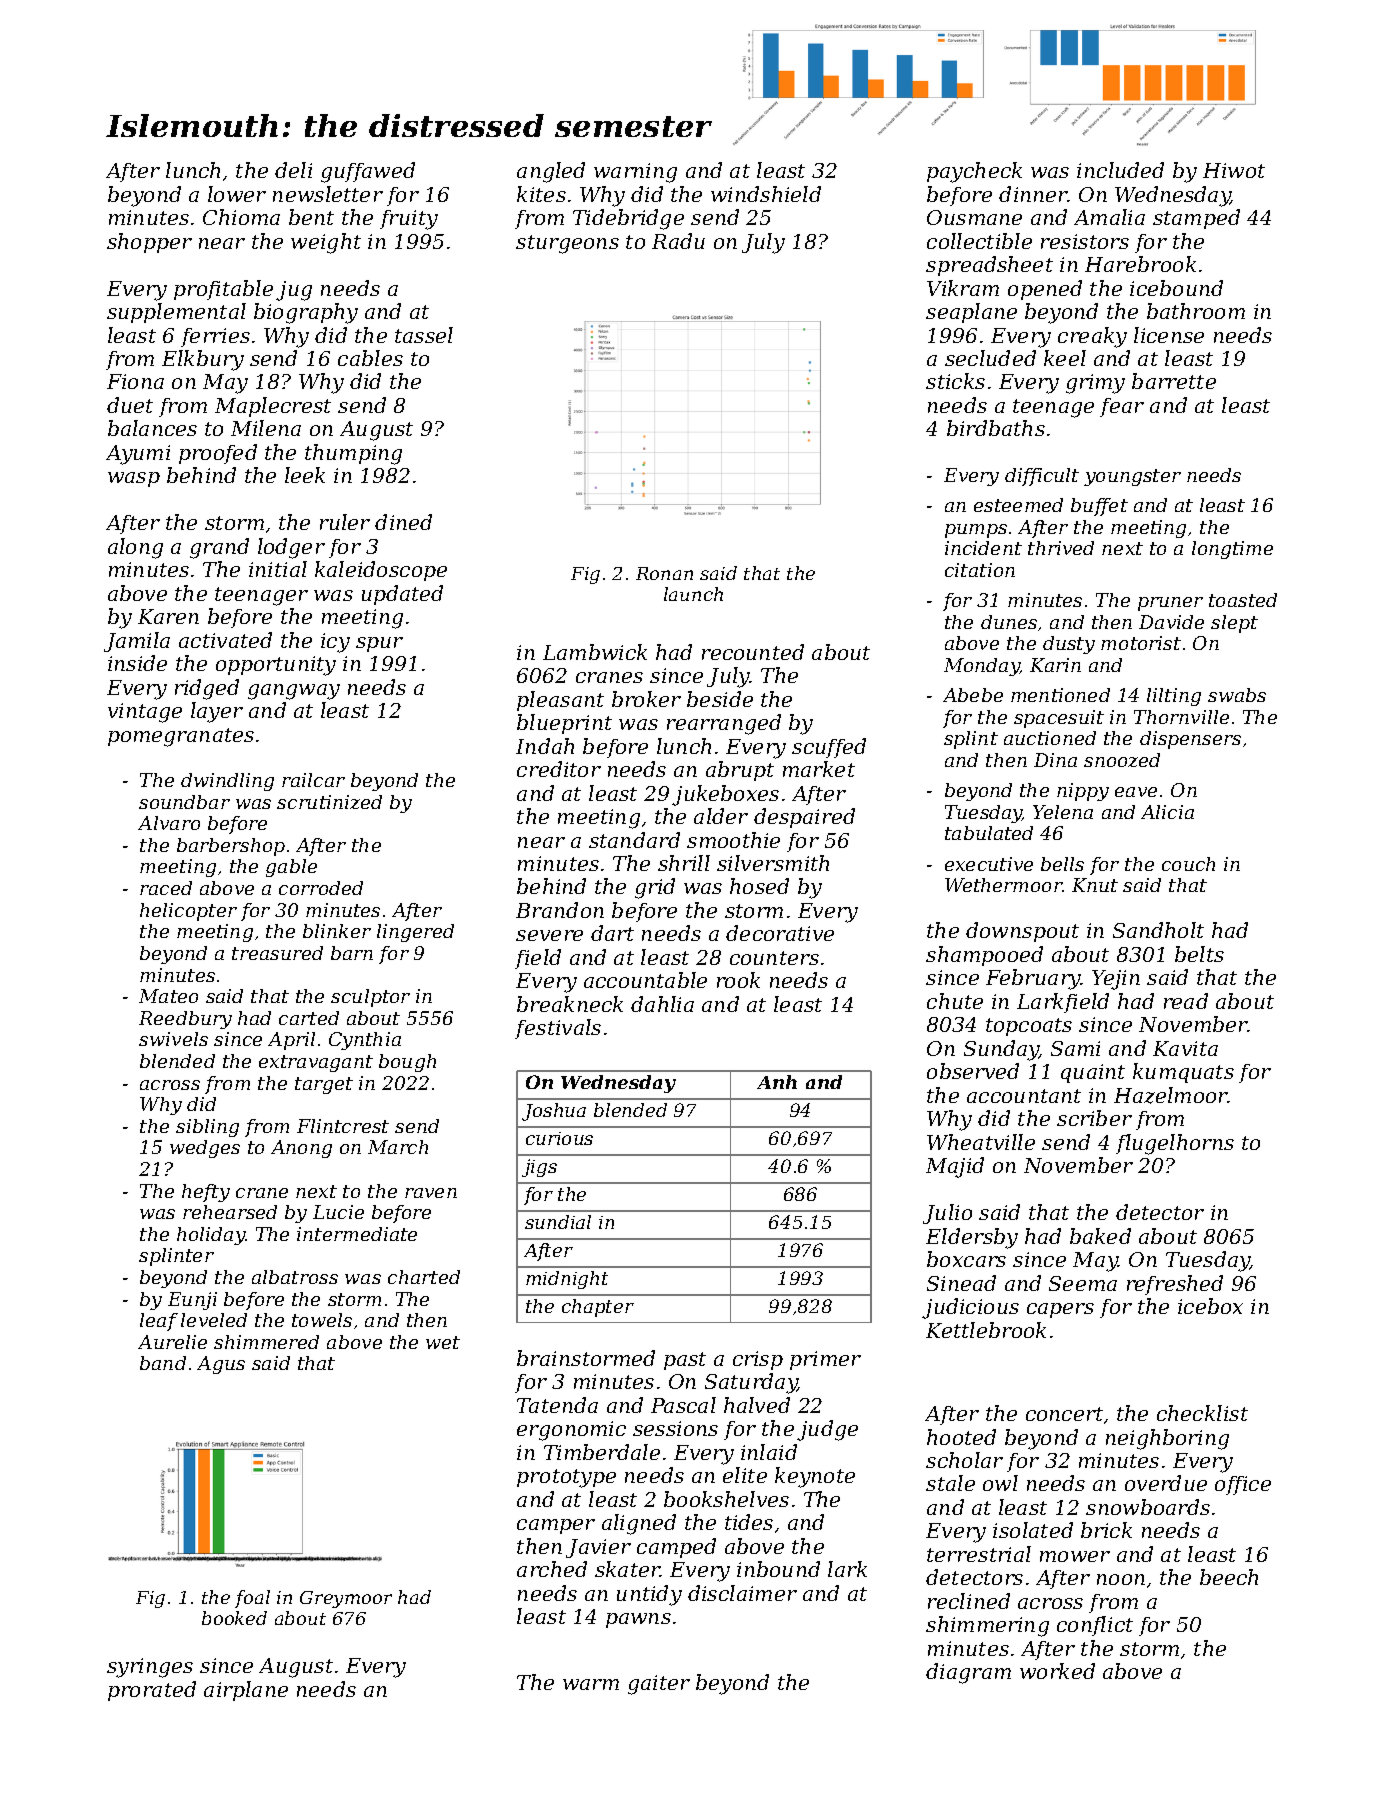 The height and width of the screenshot is (1797, 1388). I want to click on quaint, so click(1093, 1073).
